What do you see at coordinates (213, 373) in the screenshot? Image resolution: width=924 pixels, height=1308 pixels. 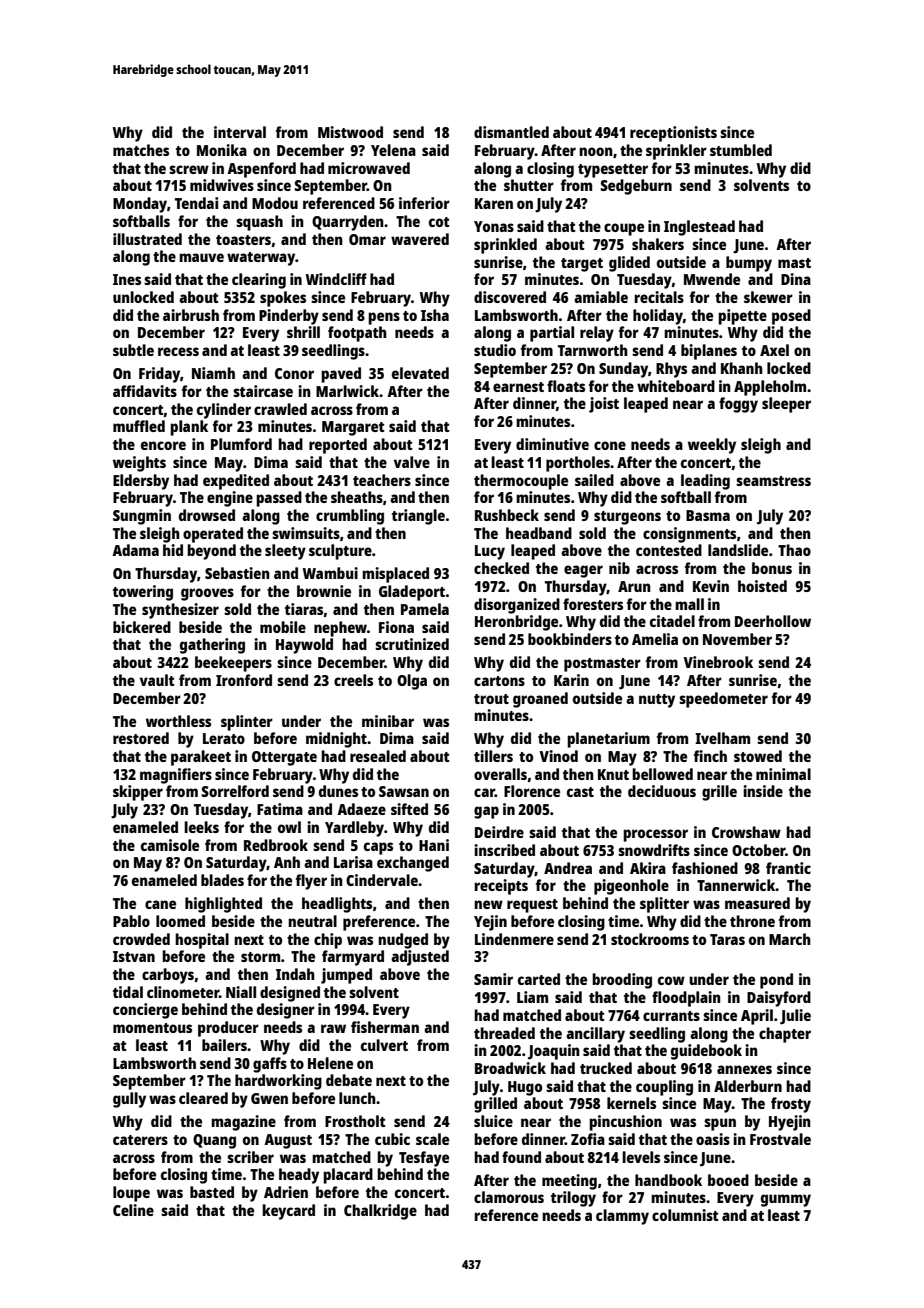 I see `Niamh` at bounding box center [213, 373].
